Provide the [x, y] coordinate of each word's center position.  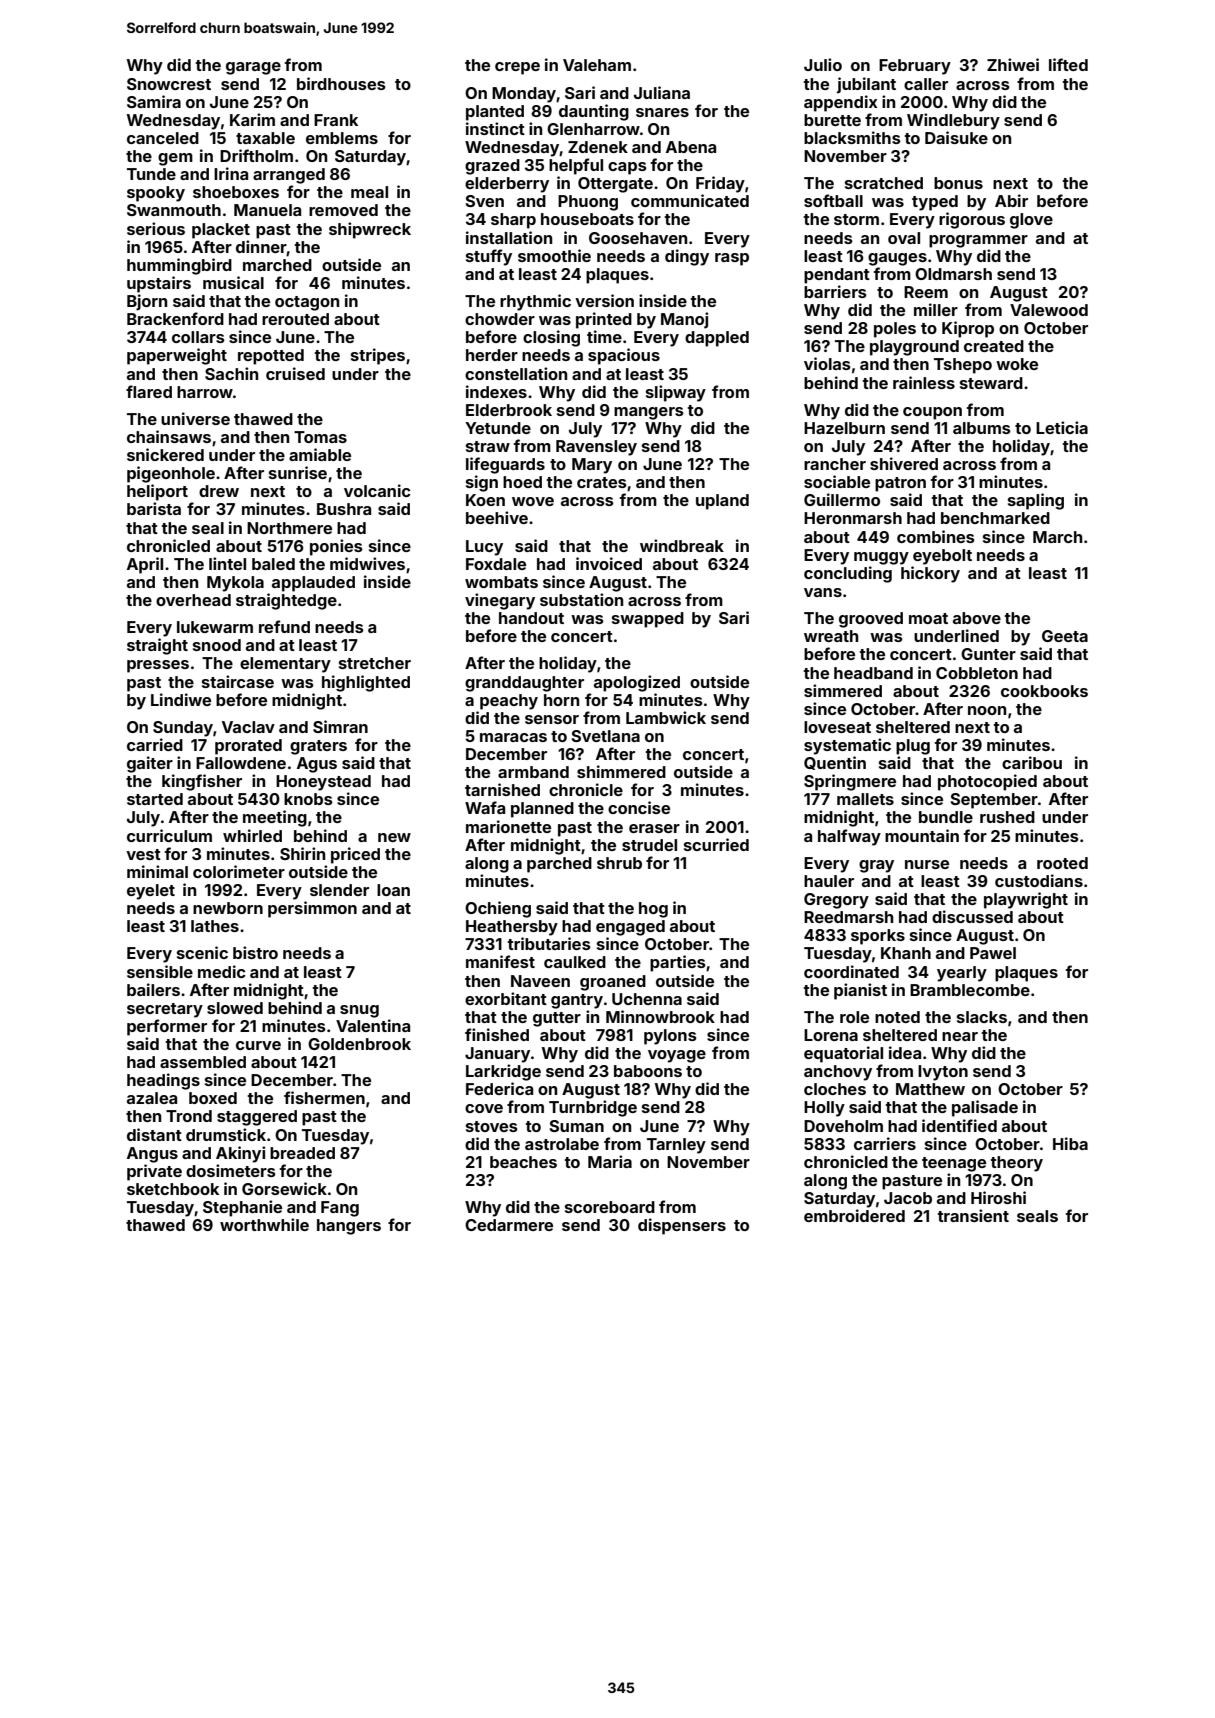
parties [678, 963]
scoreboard [610, 1207]
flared [149, 391]
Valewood [1049, 310]
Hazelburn [844, 428]
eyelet [151, 892]
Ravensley [596, 448]
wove [533, 501]
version [604, 300]
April [145, 565]
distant [154, 1134]
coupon [932, 413]
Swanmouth [174, 210]
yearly [962, 974]
